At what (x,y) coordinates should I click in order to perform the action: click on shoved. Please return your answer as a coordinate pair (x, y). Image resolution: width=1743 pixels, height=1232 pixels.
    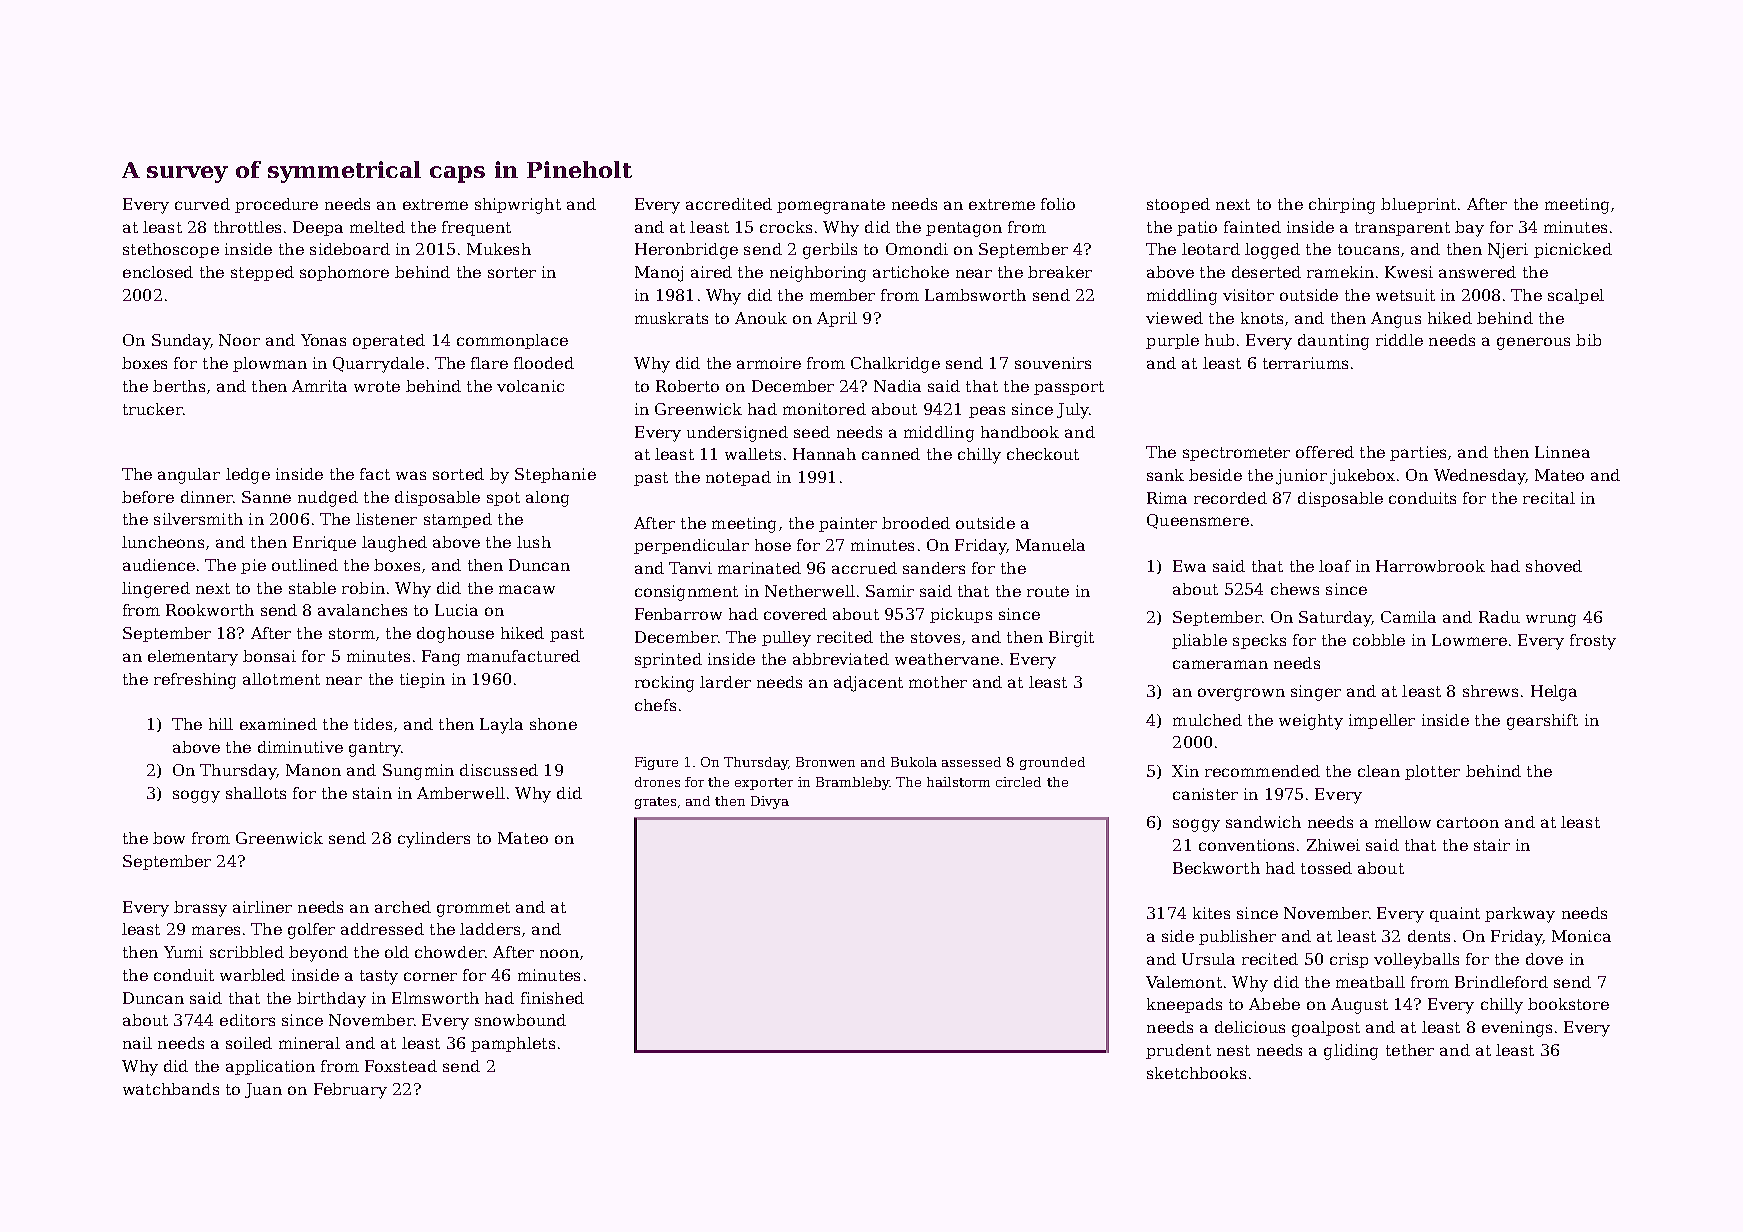
    Looking at the image, I should click on (1554, 566).
